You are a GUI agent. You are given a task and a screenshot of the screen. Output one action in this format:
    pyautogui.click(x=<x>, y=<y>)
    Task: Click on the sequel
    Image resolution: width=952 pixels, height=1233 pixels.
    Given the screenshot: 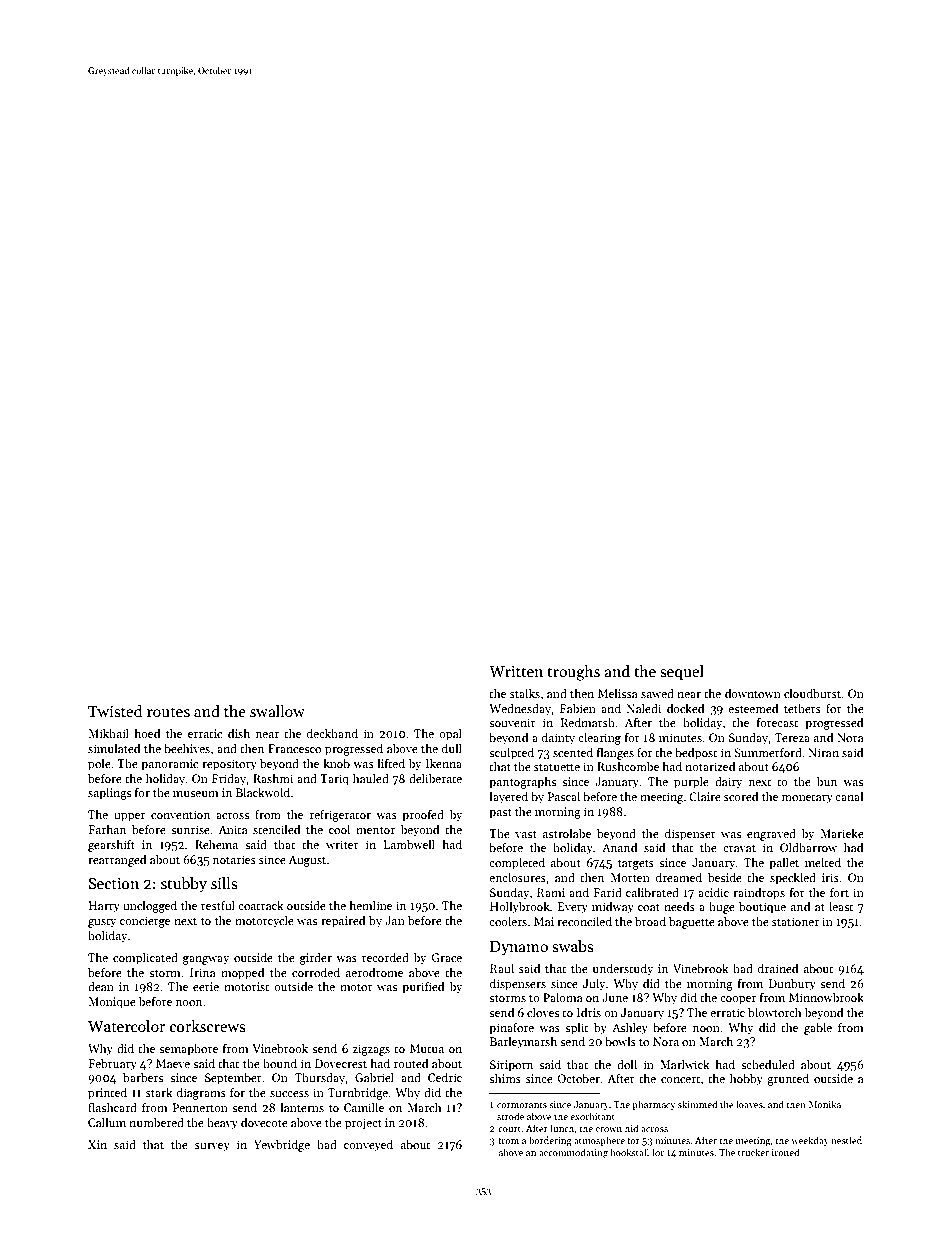 What is the action you would take?
    pyautogui.click(x=682, y=672)
